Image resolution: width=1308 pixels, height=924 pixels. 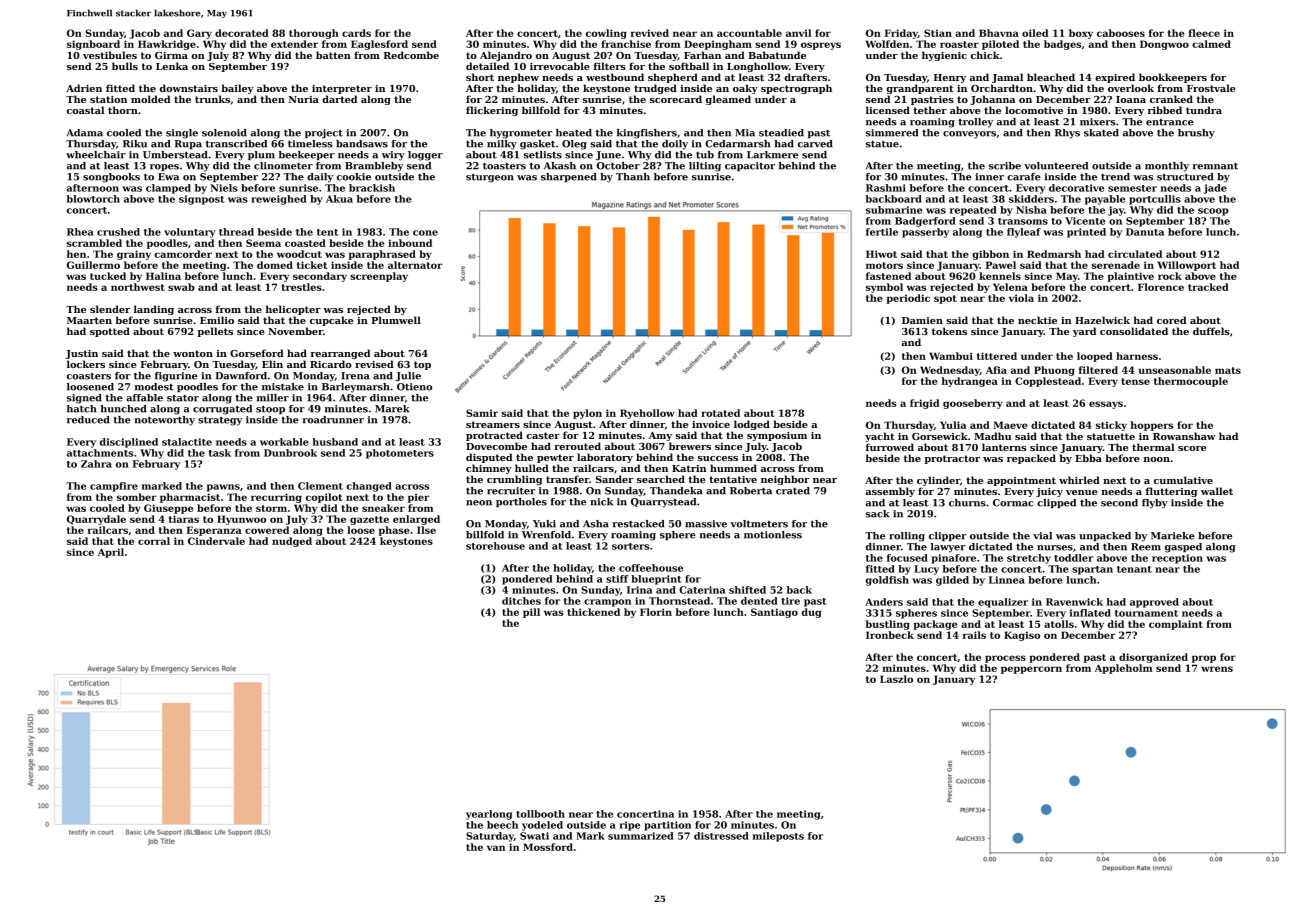 What do you see at coordinates (199, 34) in the page?
I see `Gary` at bounding box center [199, 34].
